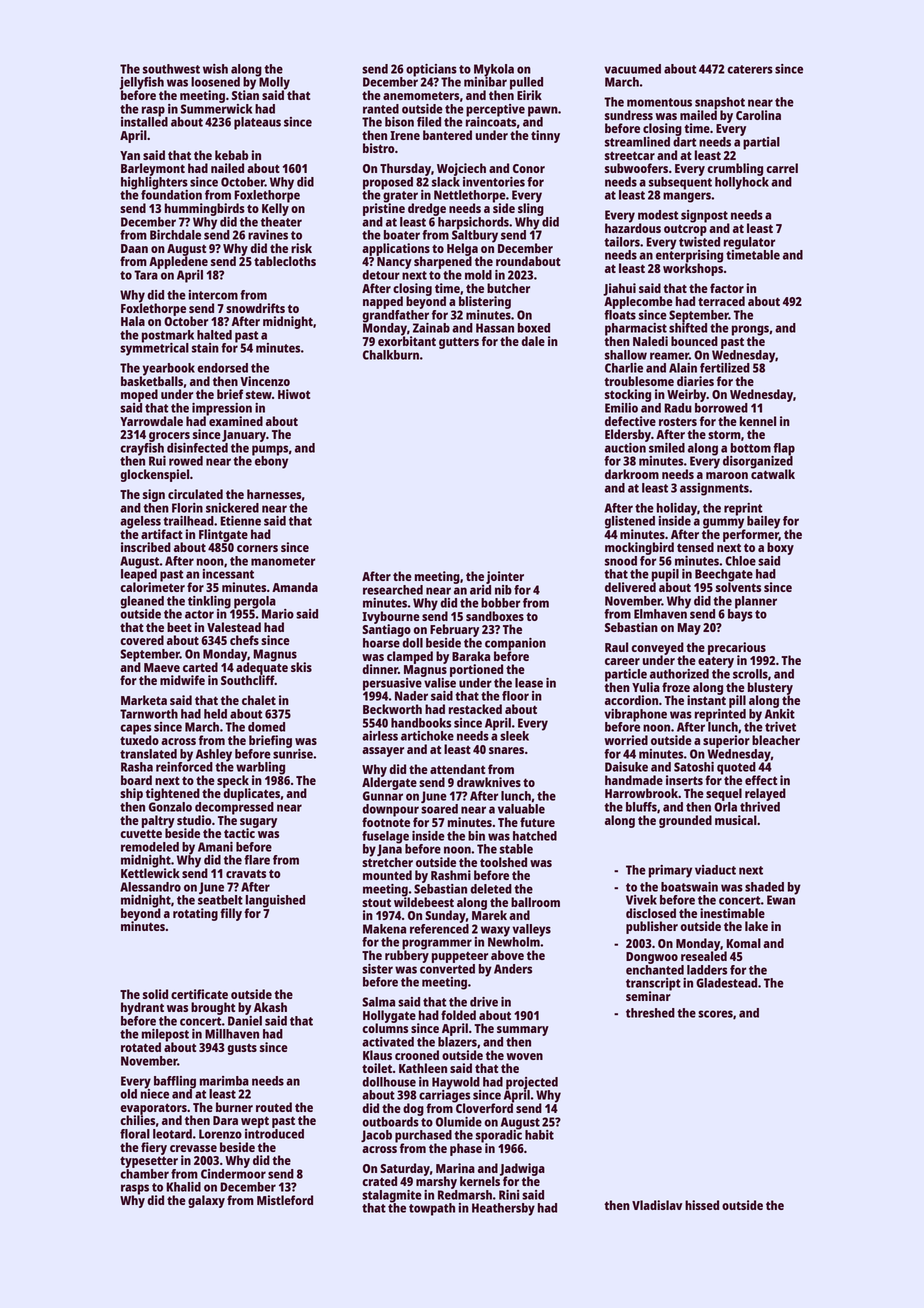 This image has height=1308, width=924. I want to click on reinforced, so click(184, 767).
